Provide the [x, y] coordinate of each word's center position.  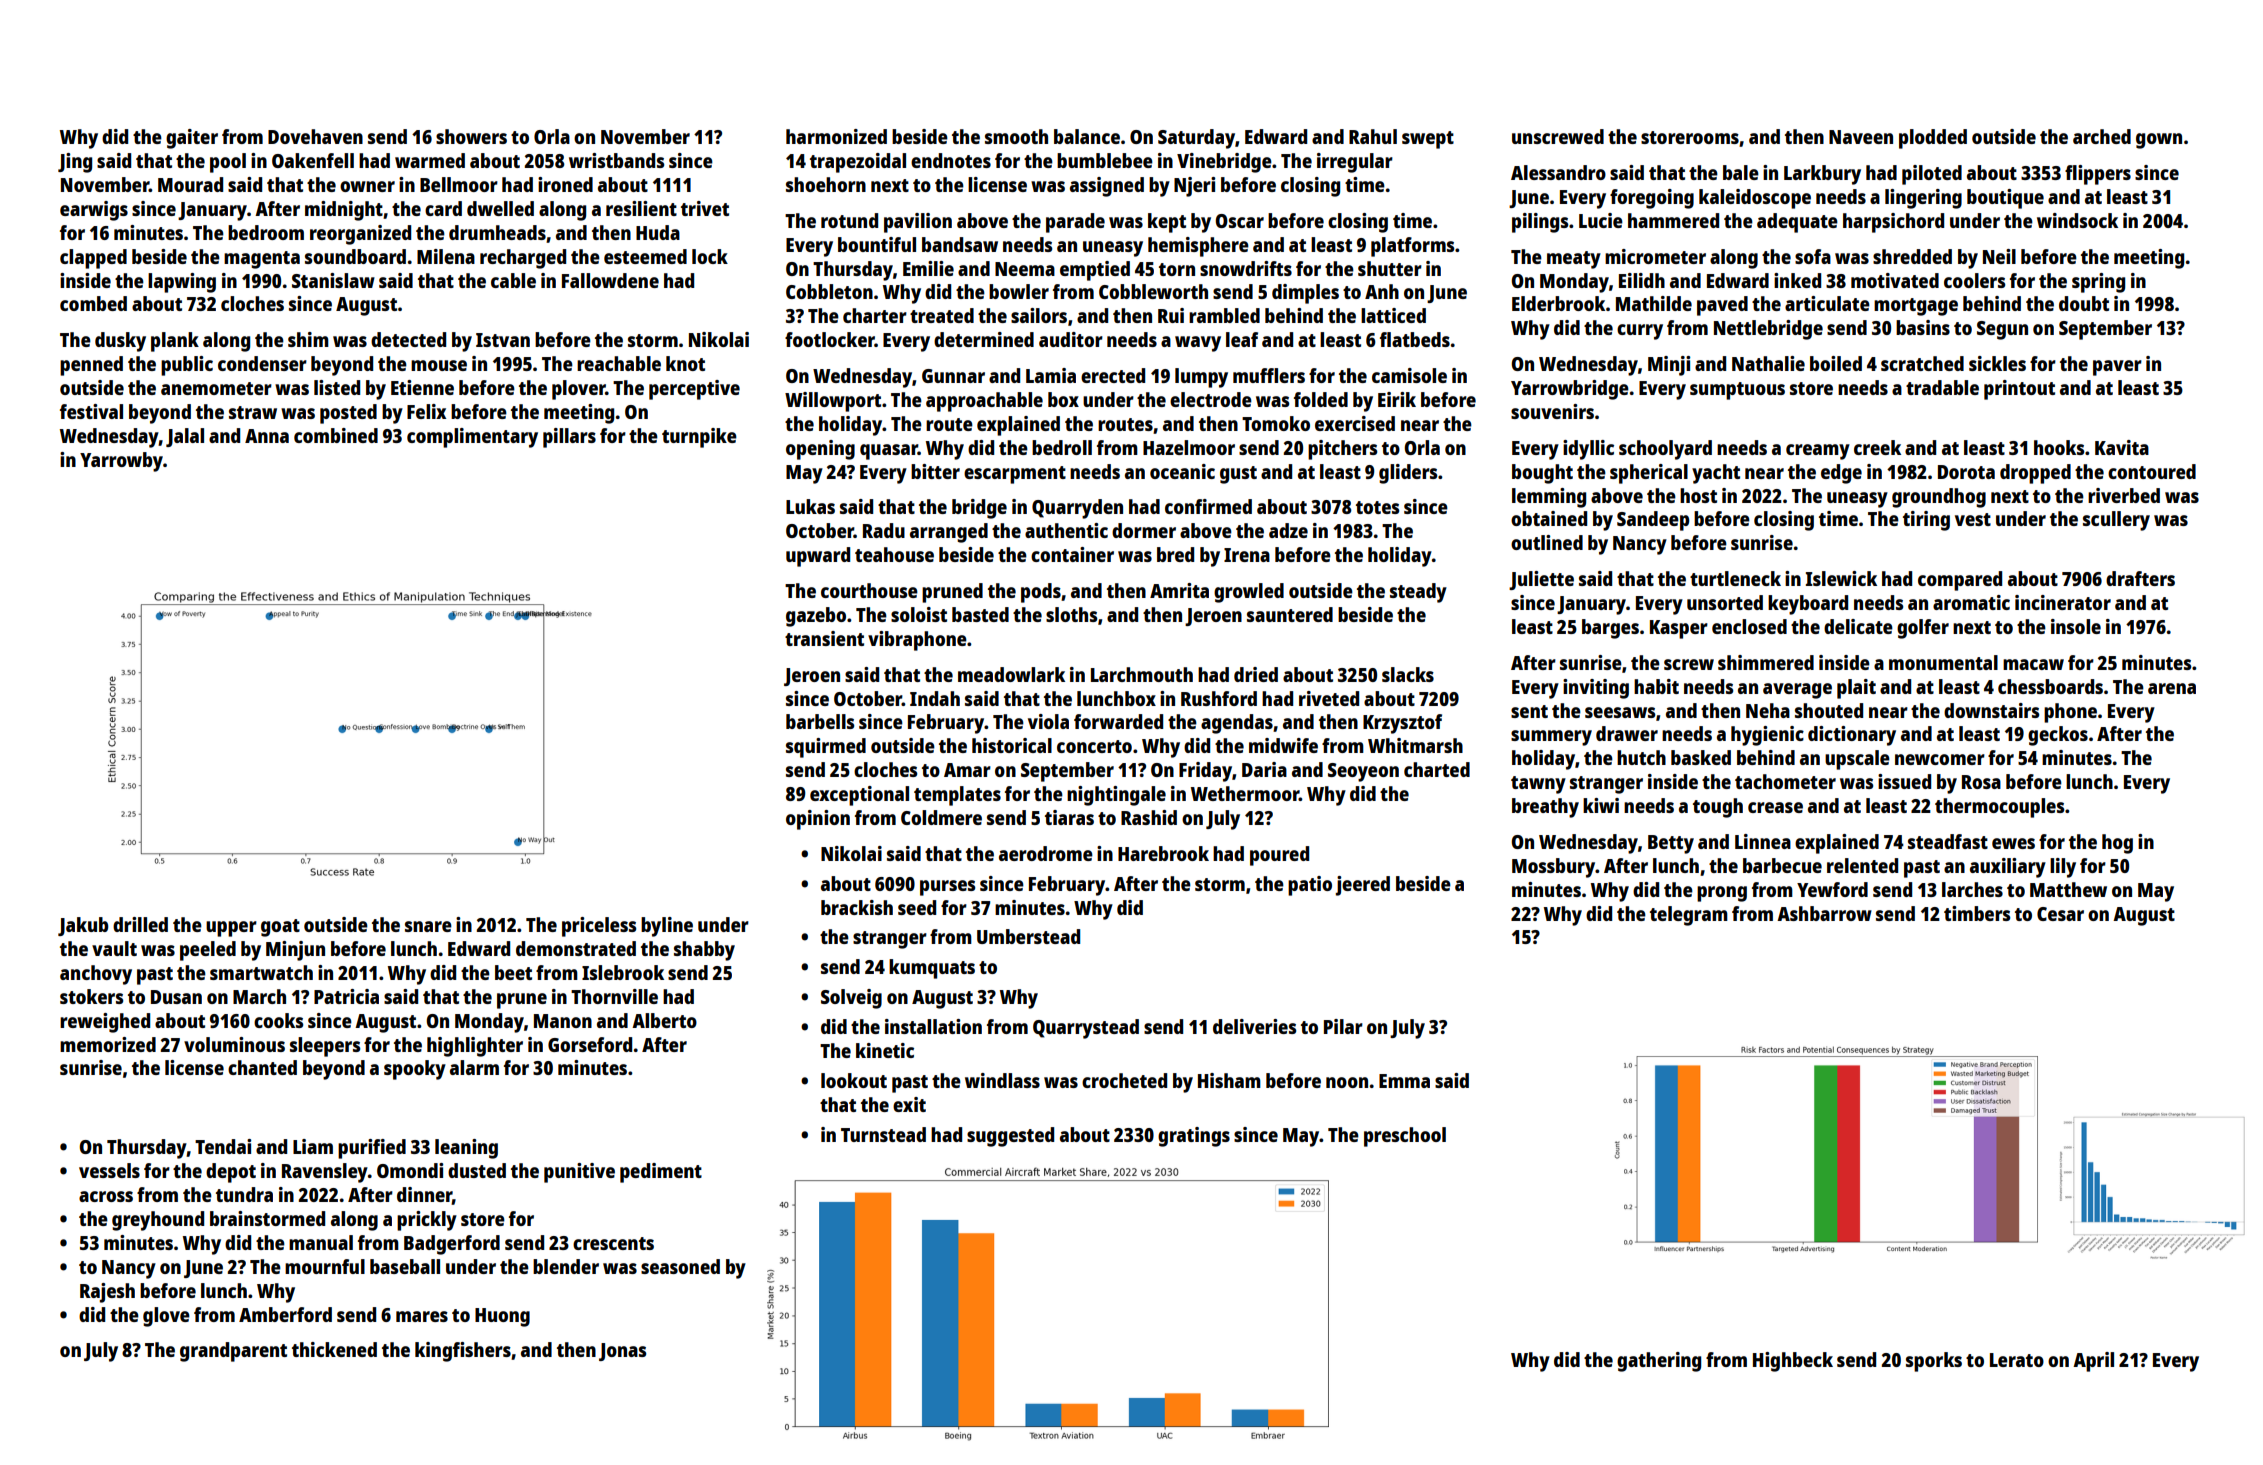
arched [2102, 136]
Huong [502, 1317]
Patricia [346, 996]
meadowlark [1011, 674]
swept [1428, 140]
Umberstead [1028, 936]
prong [1722, 894]
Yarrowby [121, 462]
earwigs [94, 211]
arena [2172, 688]
